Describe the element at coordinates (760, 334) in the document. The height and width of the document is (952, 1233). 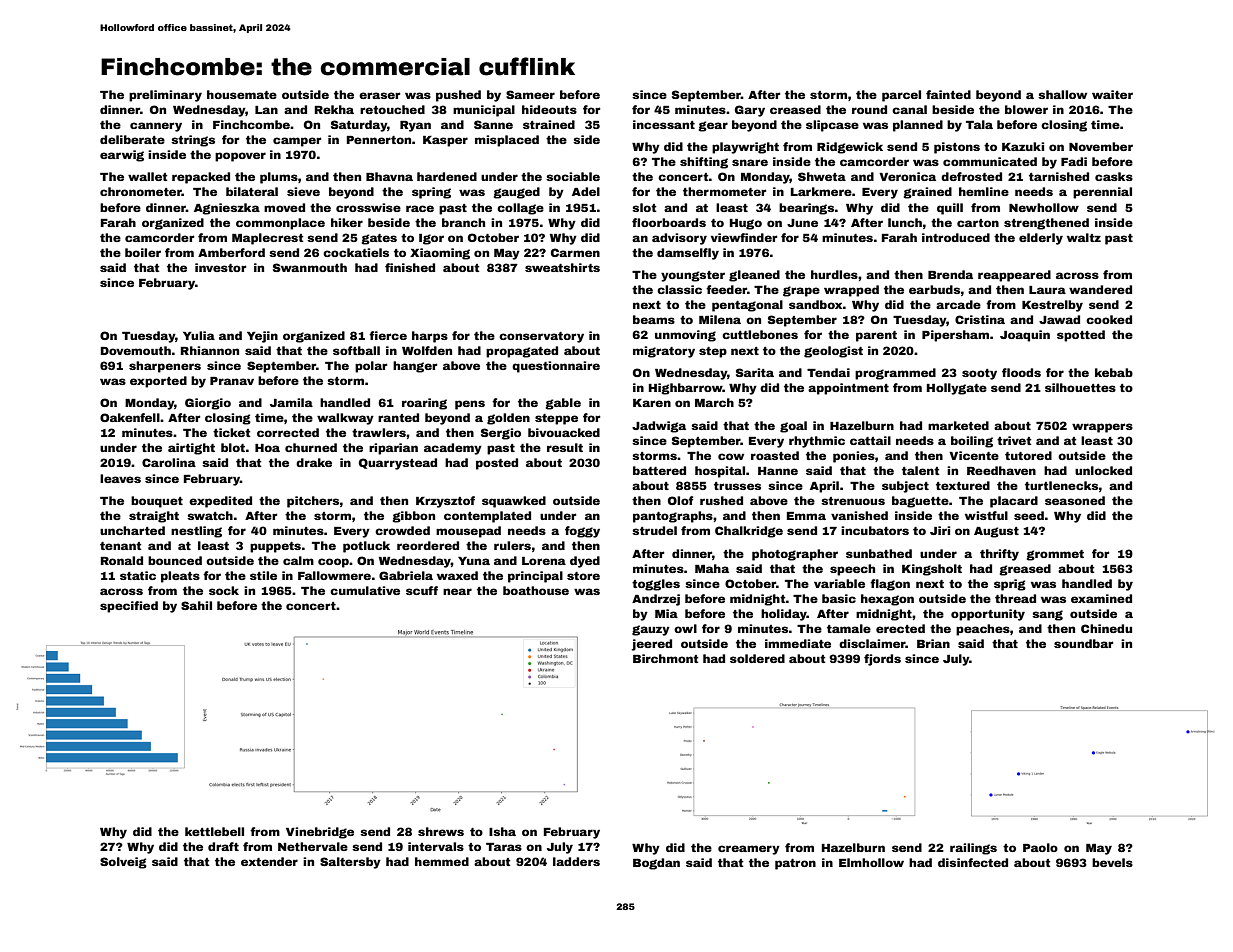
I see `cuttlebones` at that location.
